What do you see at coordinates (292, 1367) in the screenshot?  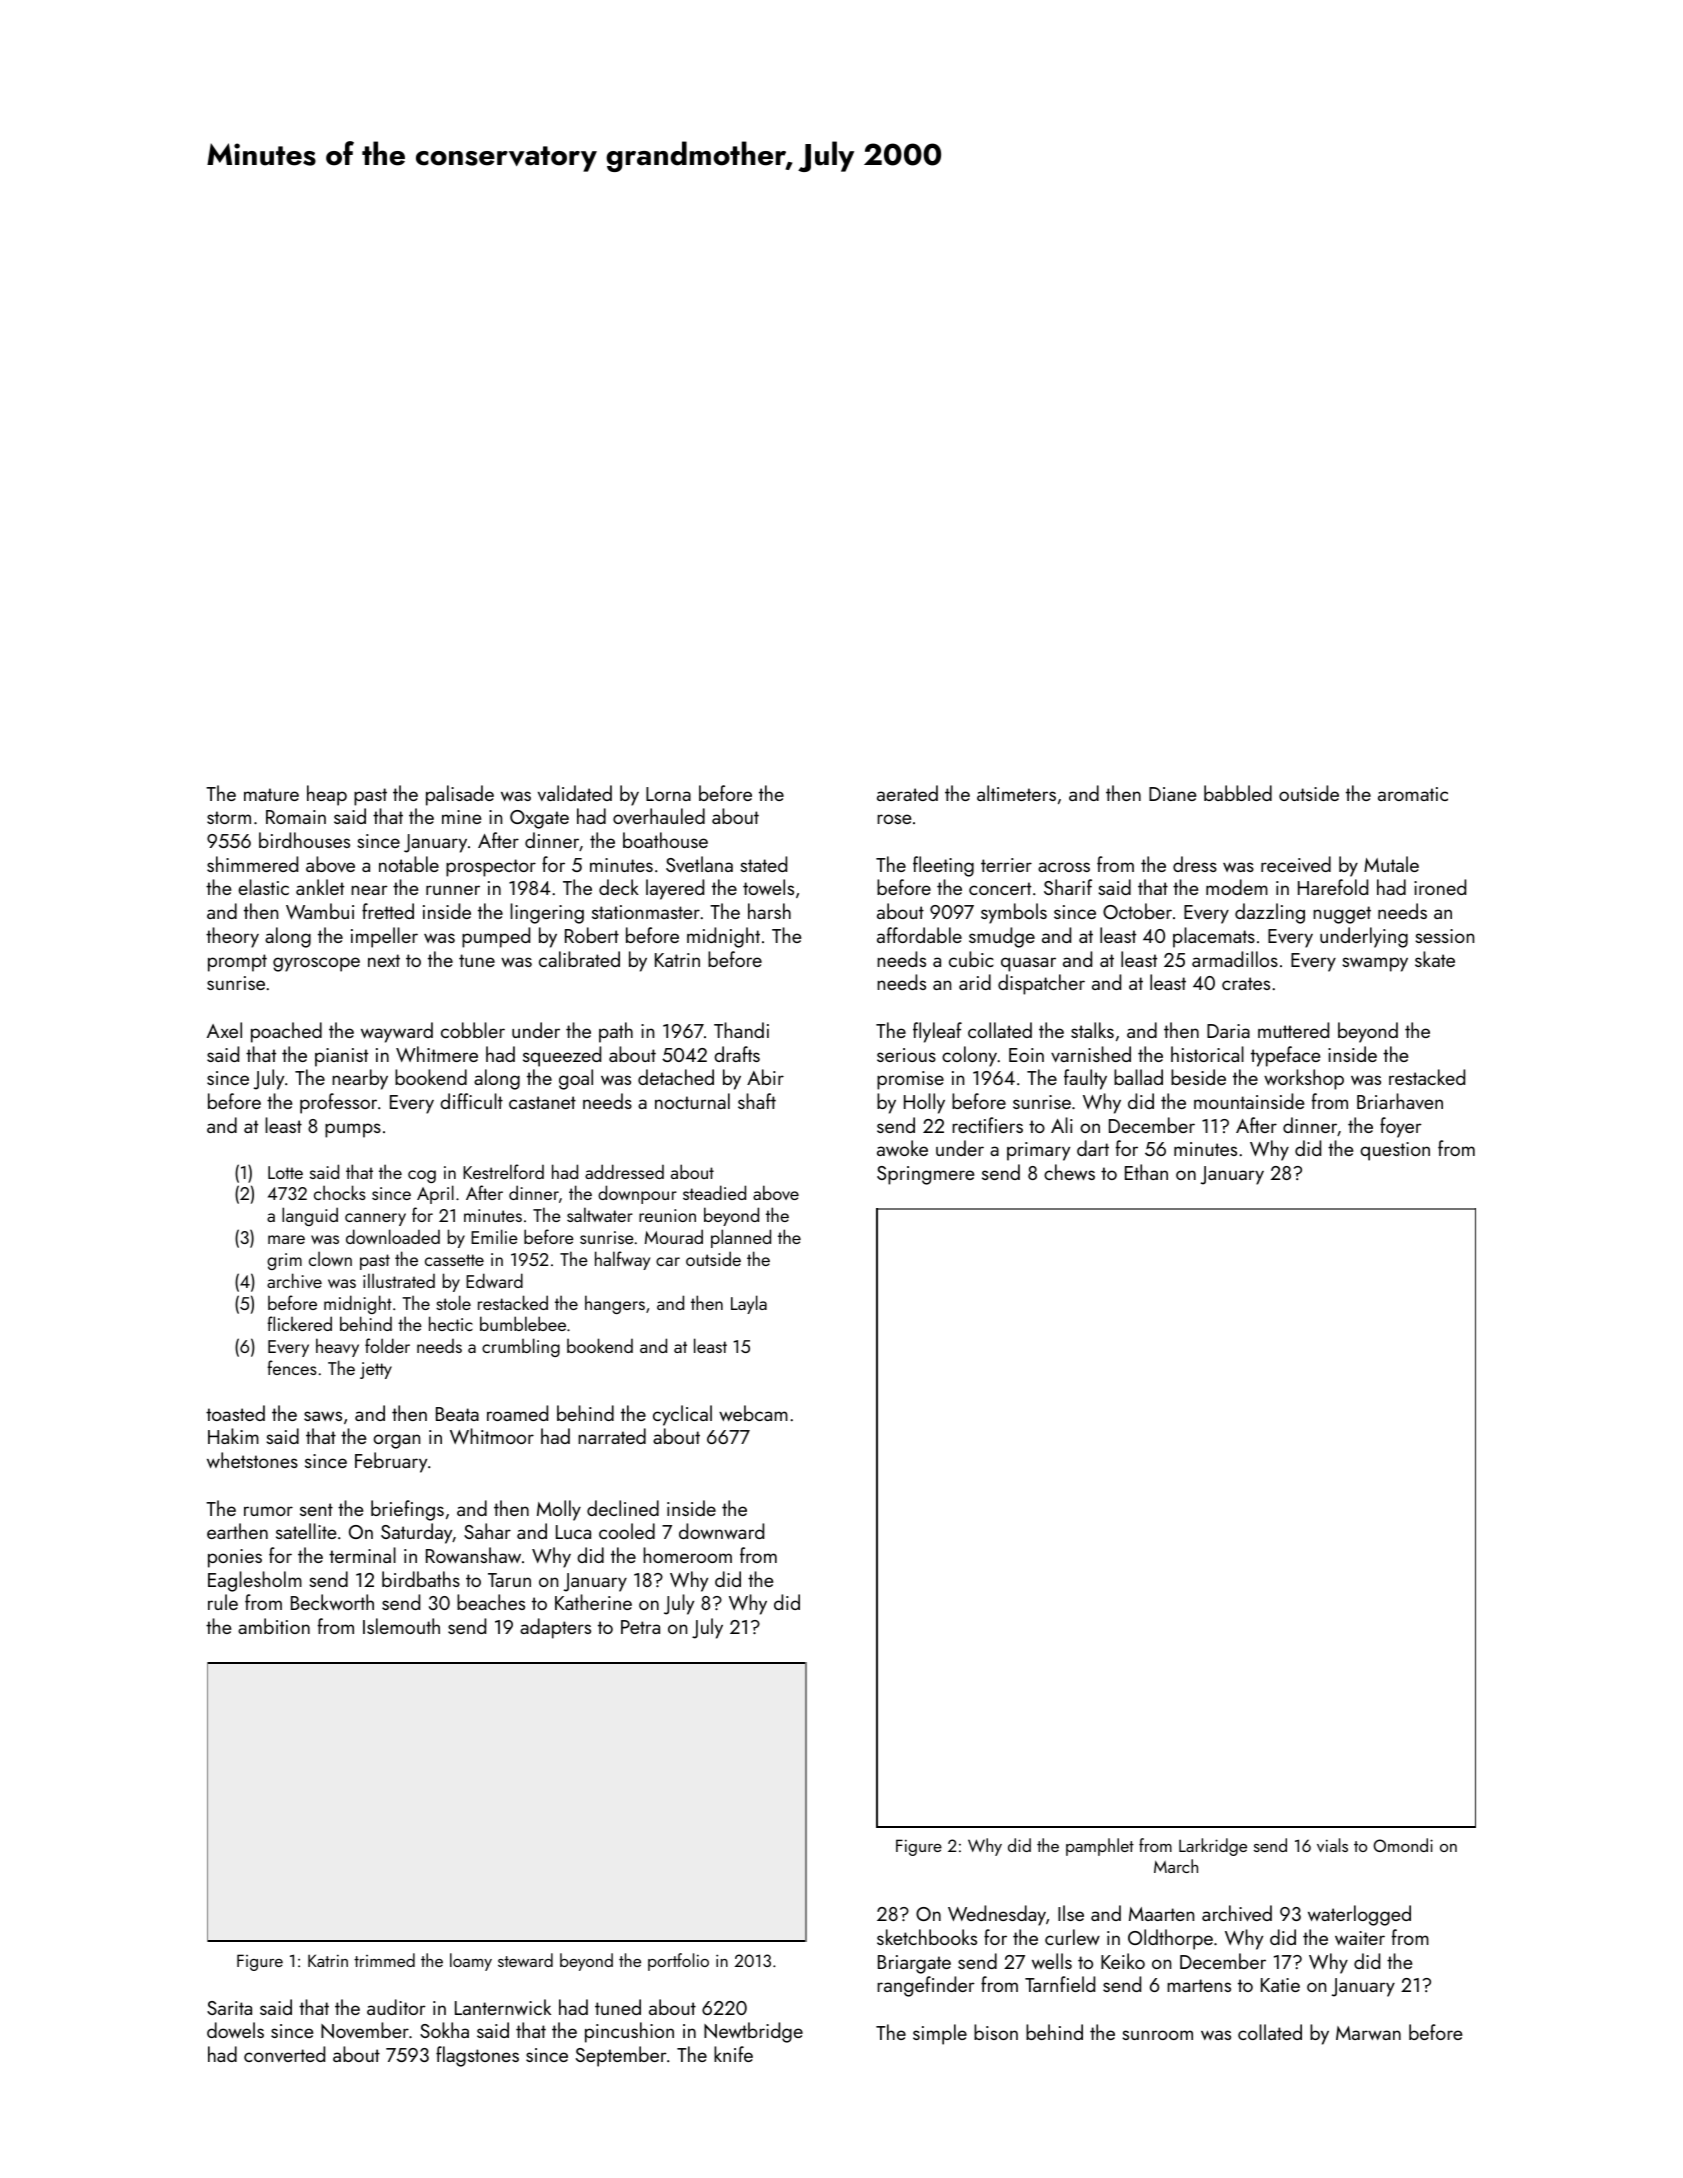 I see `fences` at bounding box center [292, 1367].
